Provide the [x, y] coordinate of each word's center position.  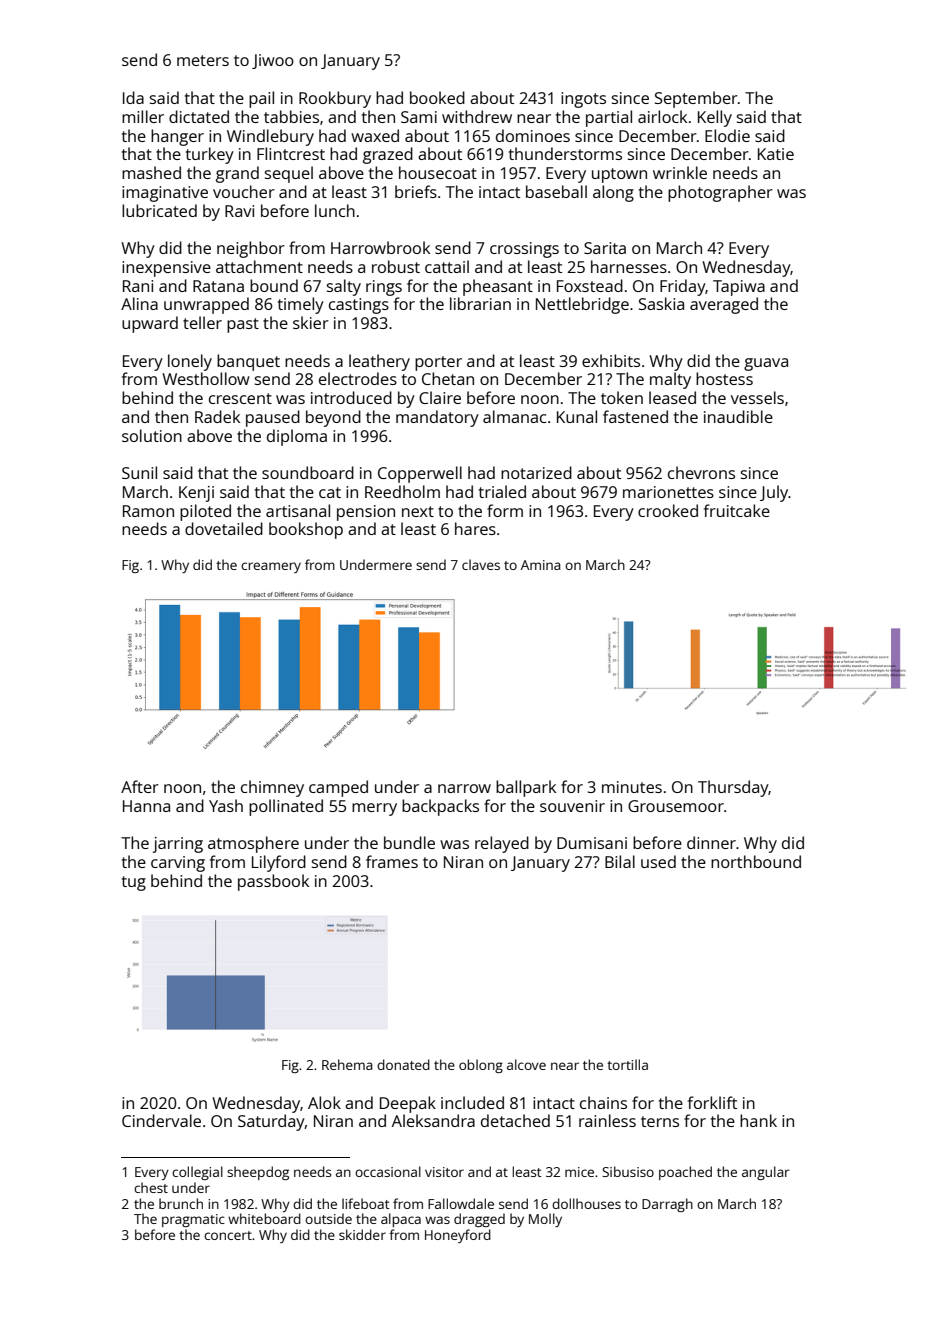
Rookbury [335, 99]
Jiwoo [273, 61]
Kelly [715, 118]
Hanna [146, 806]
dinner [711, 842]
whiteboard [264, 1218]
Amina [541, 565]
